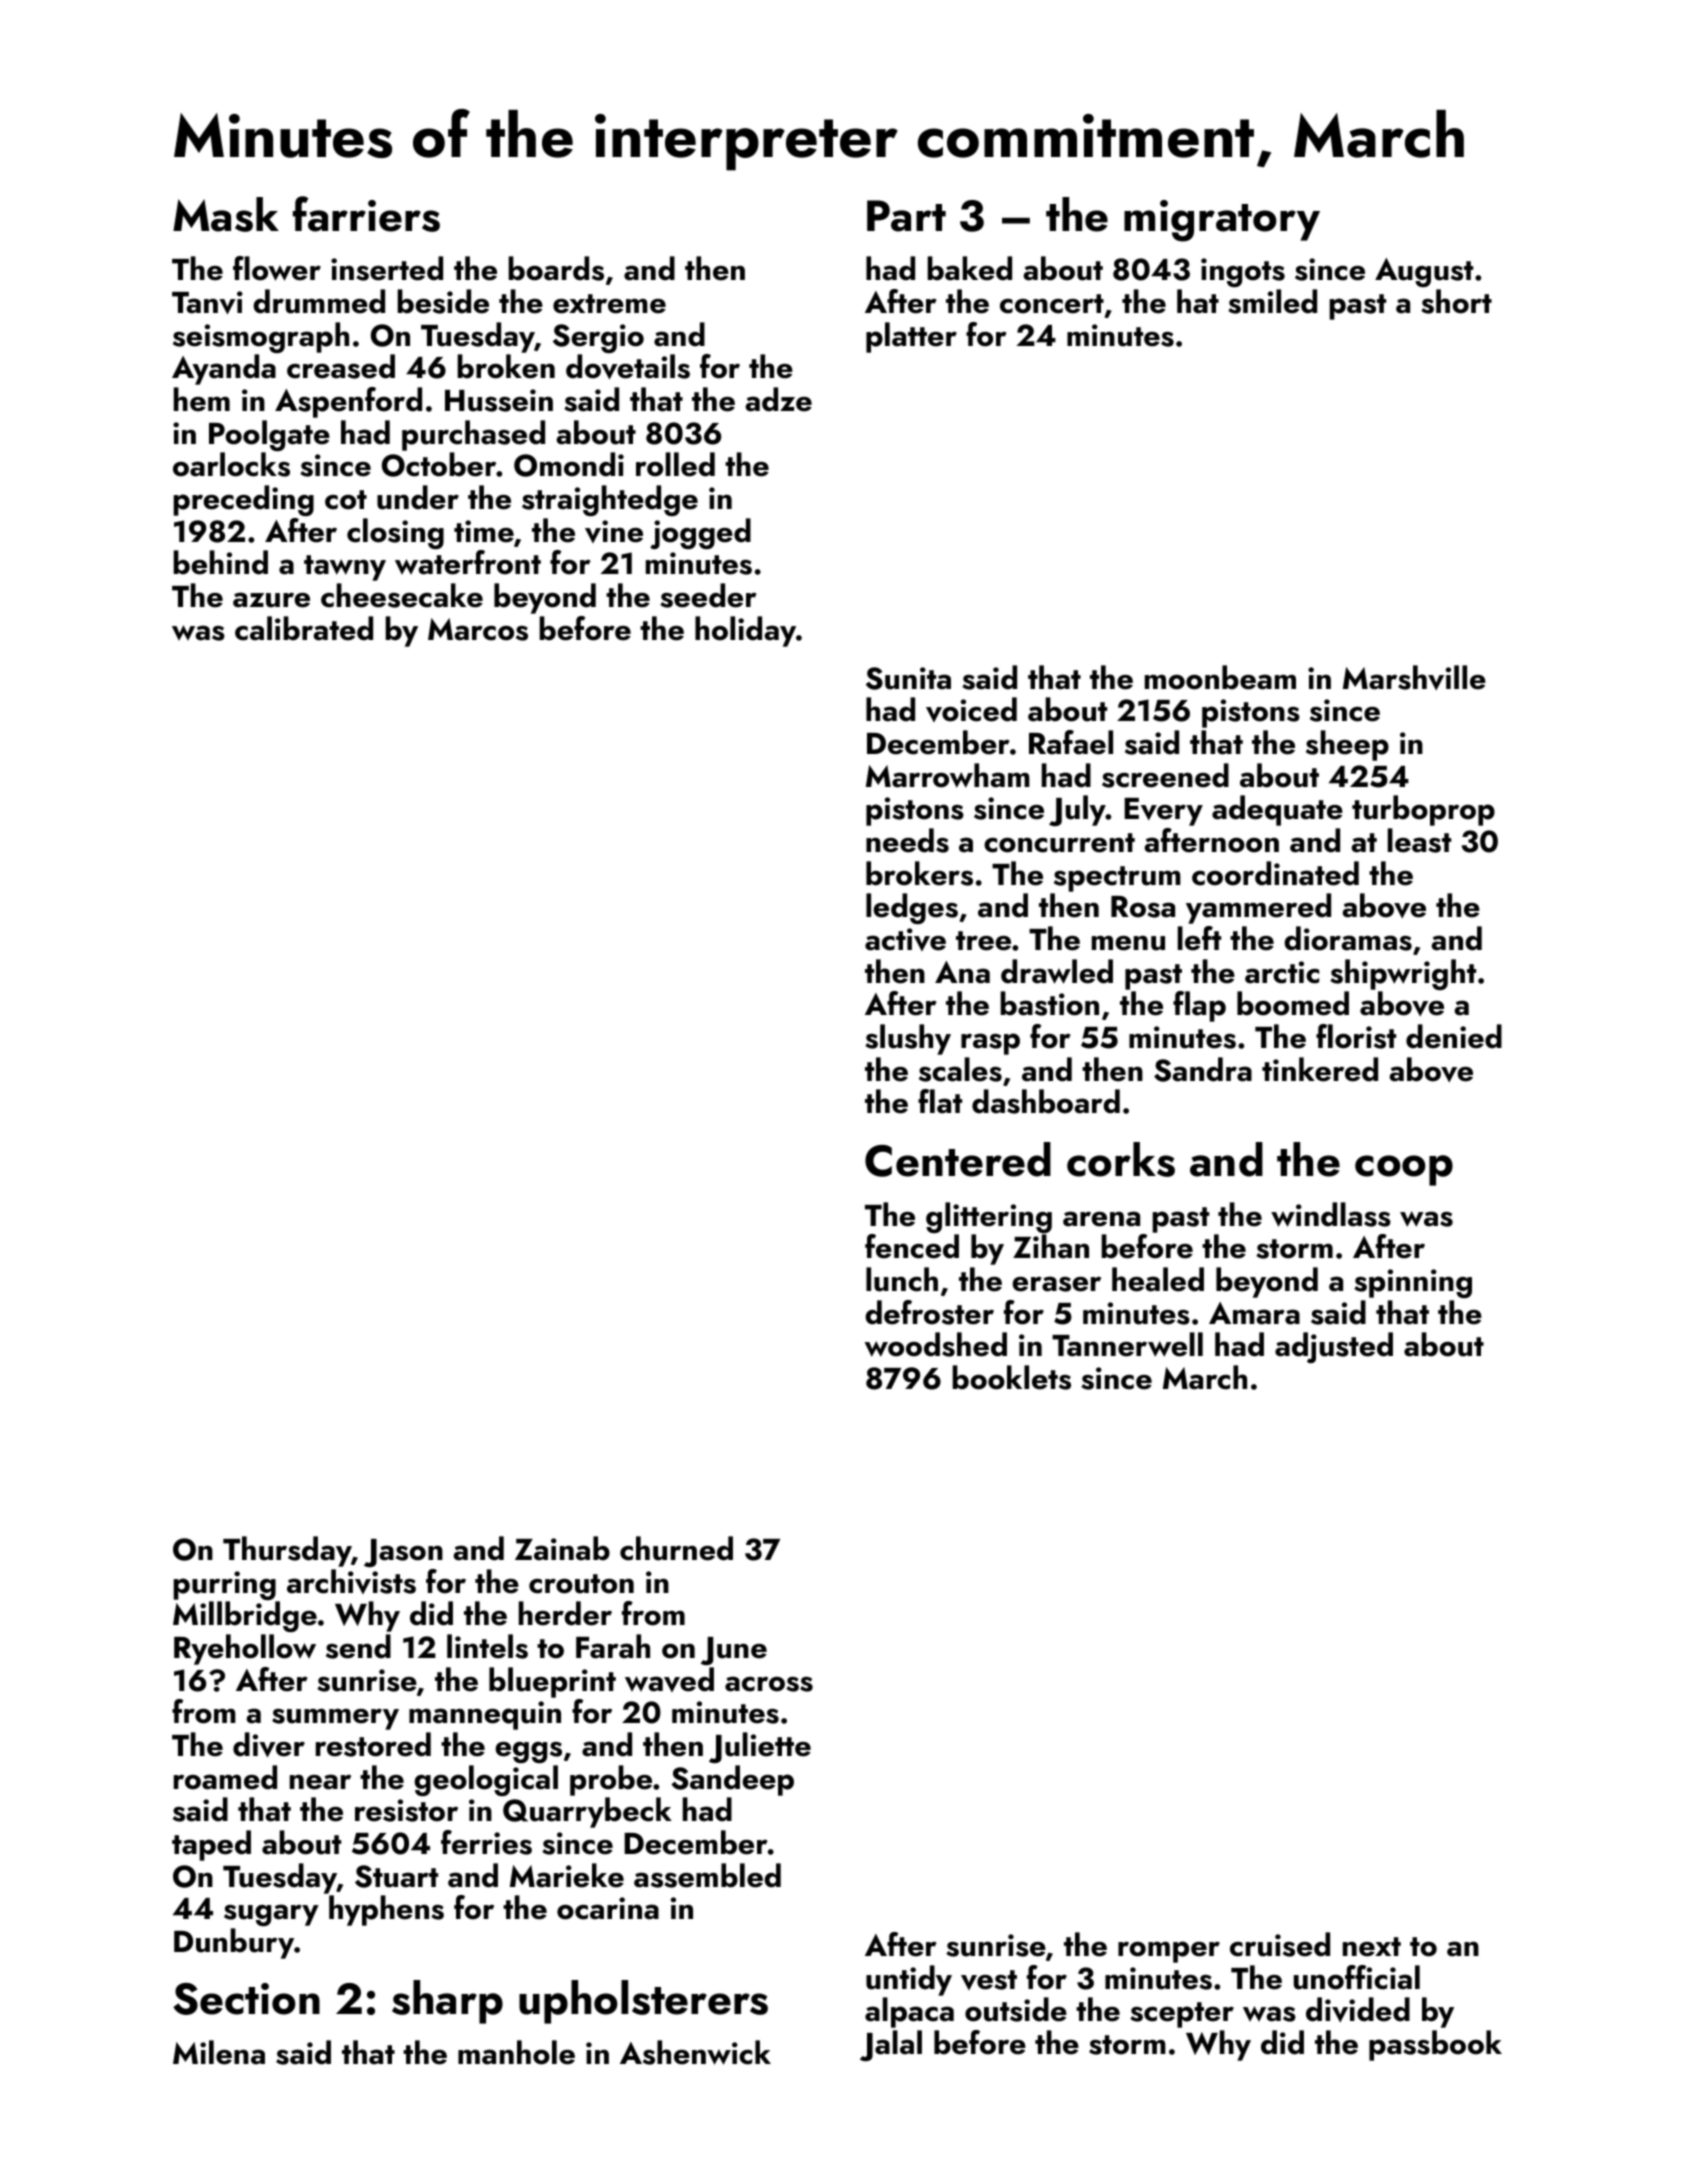 This screenshot has height=2178, width=1683. What do you see at coordinates (908, 1039) in the screenshot?
I see `slushy` at bounding box center [908, 1039].
